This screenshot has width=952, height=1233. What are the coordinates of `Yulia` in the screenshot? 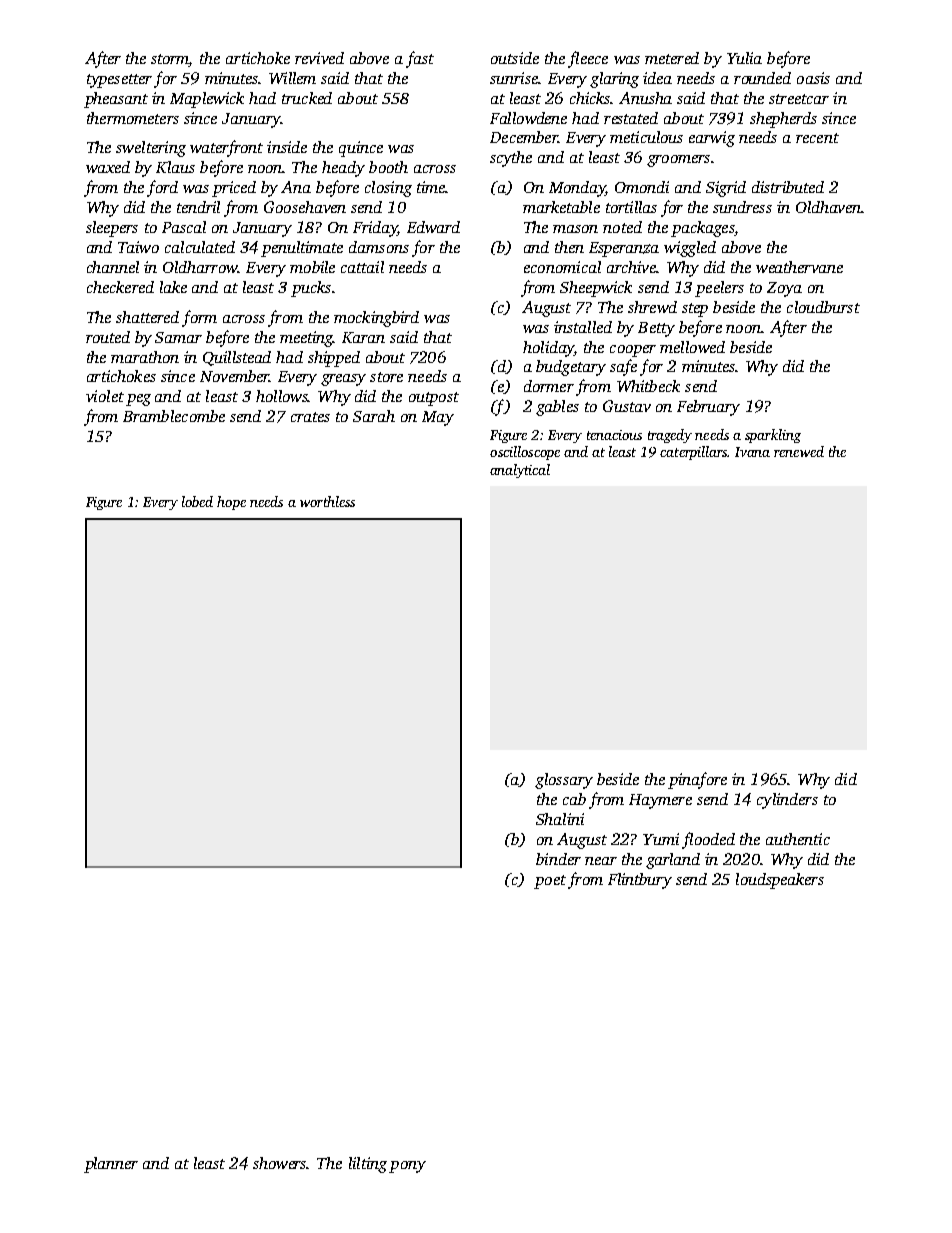 It's located at (744, 58).
